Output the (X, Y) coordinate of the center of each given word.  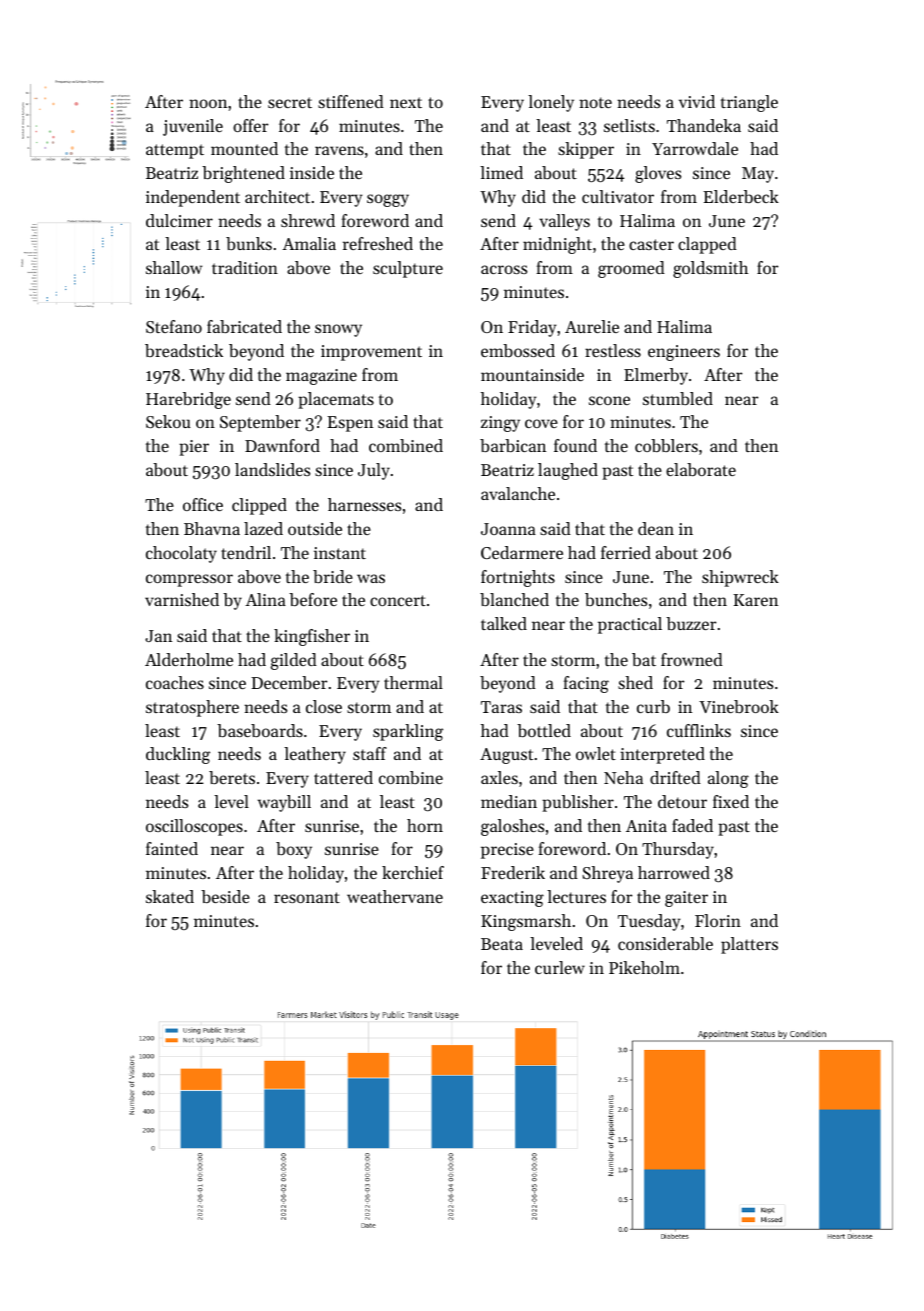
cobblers (666, 445)
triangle (749, 103)
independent (193, 198)
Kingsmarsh (526, 922)
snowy (338, 330)
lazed (263, 528)
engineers (684, 353)
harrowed (674, 872)
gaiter (686, 899)
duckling (178, 755)
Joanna (508, 529)
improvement (371, 353)
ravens (339, 150)
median (509, 801)
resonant (307, 897)
